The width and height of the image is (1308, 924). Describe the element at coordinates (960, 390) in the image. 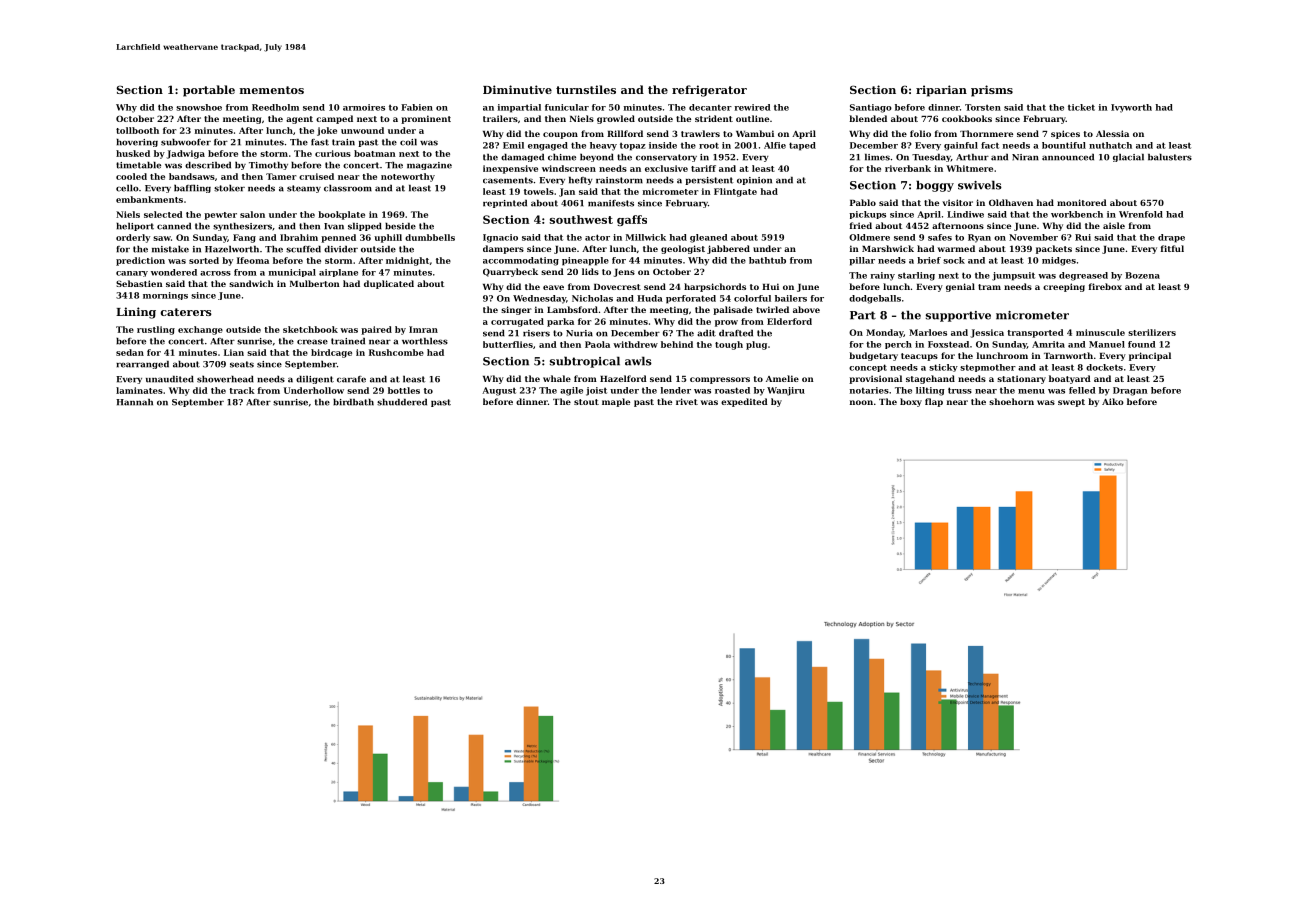

I see `truss` at that location.
